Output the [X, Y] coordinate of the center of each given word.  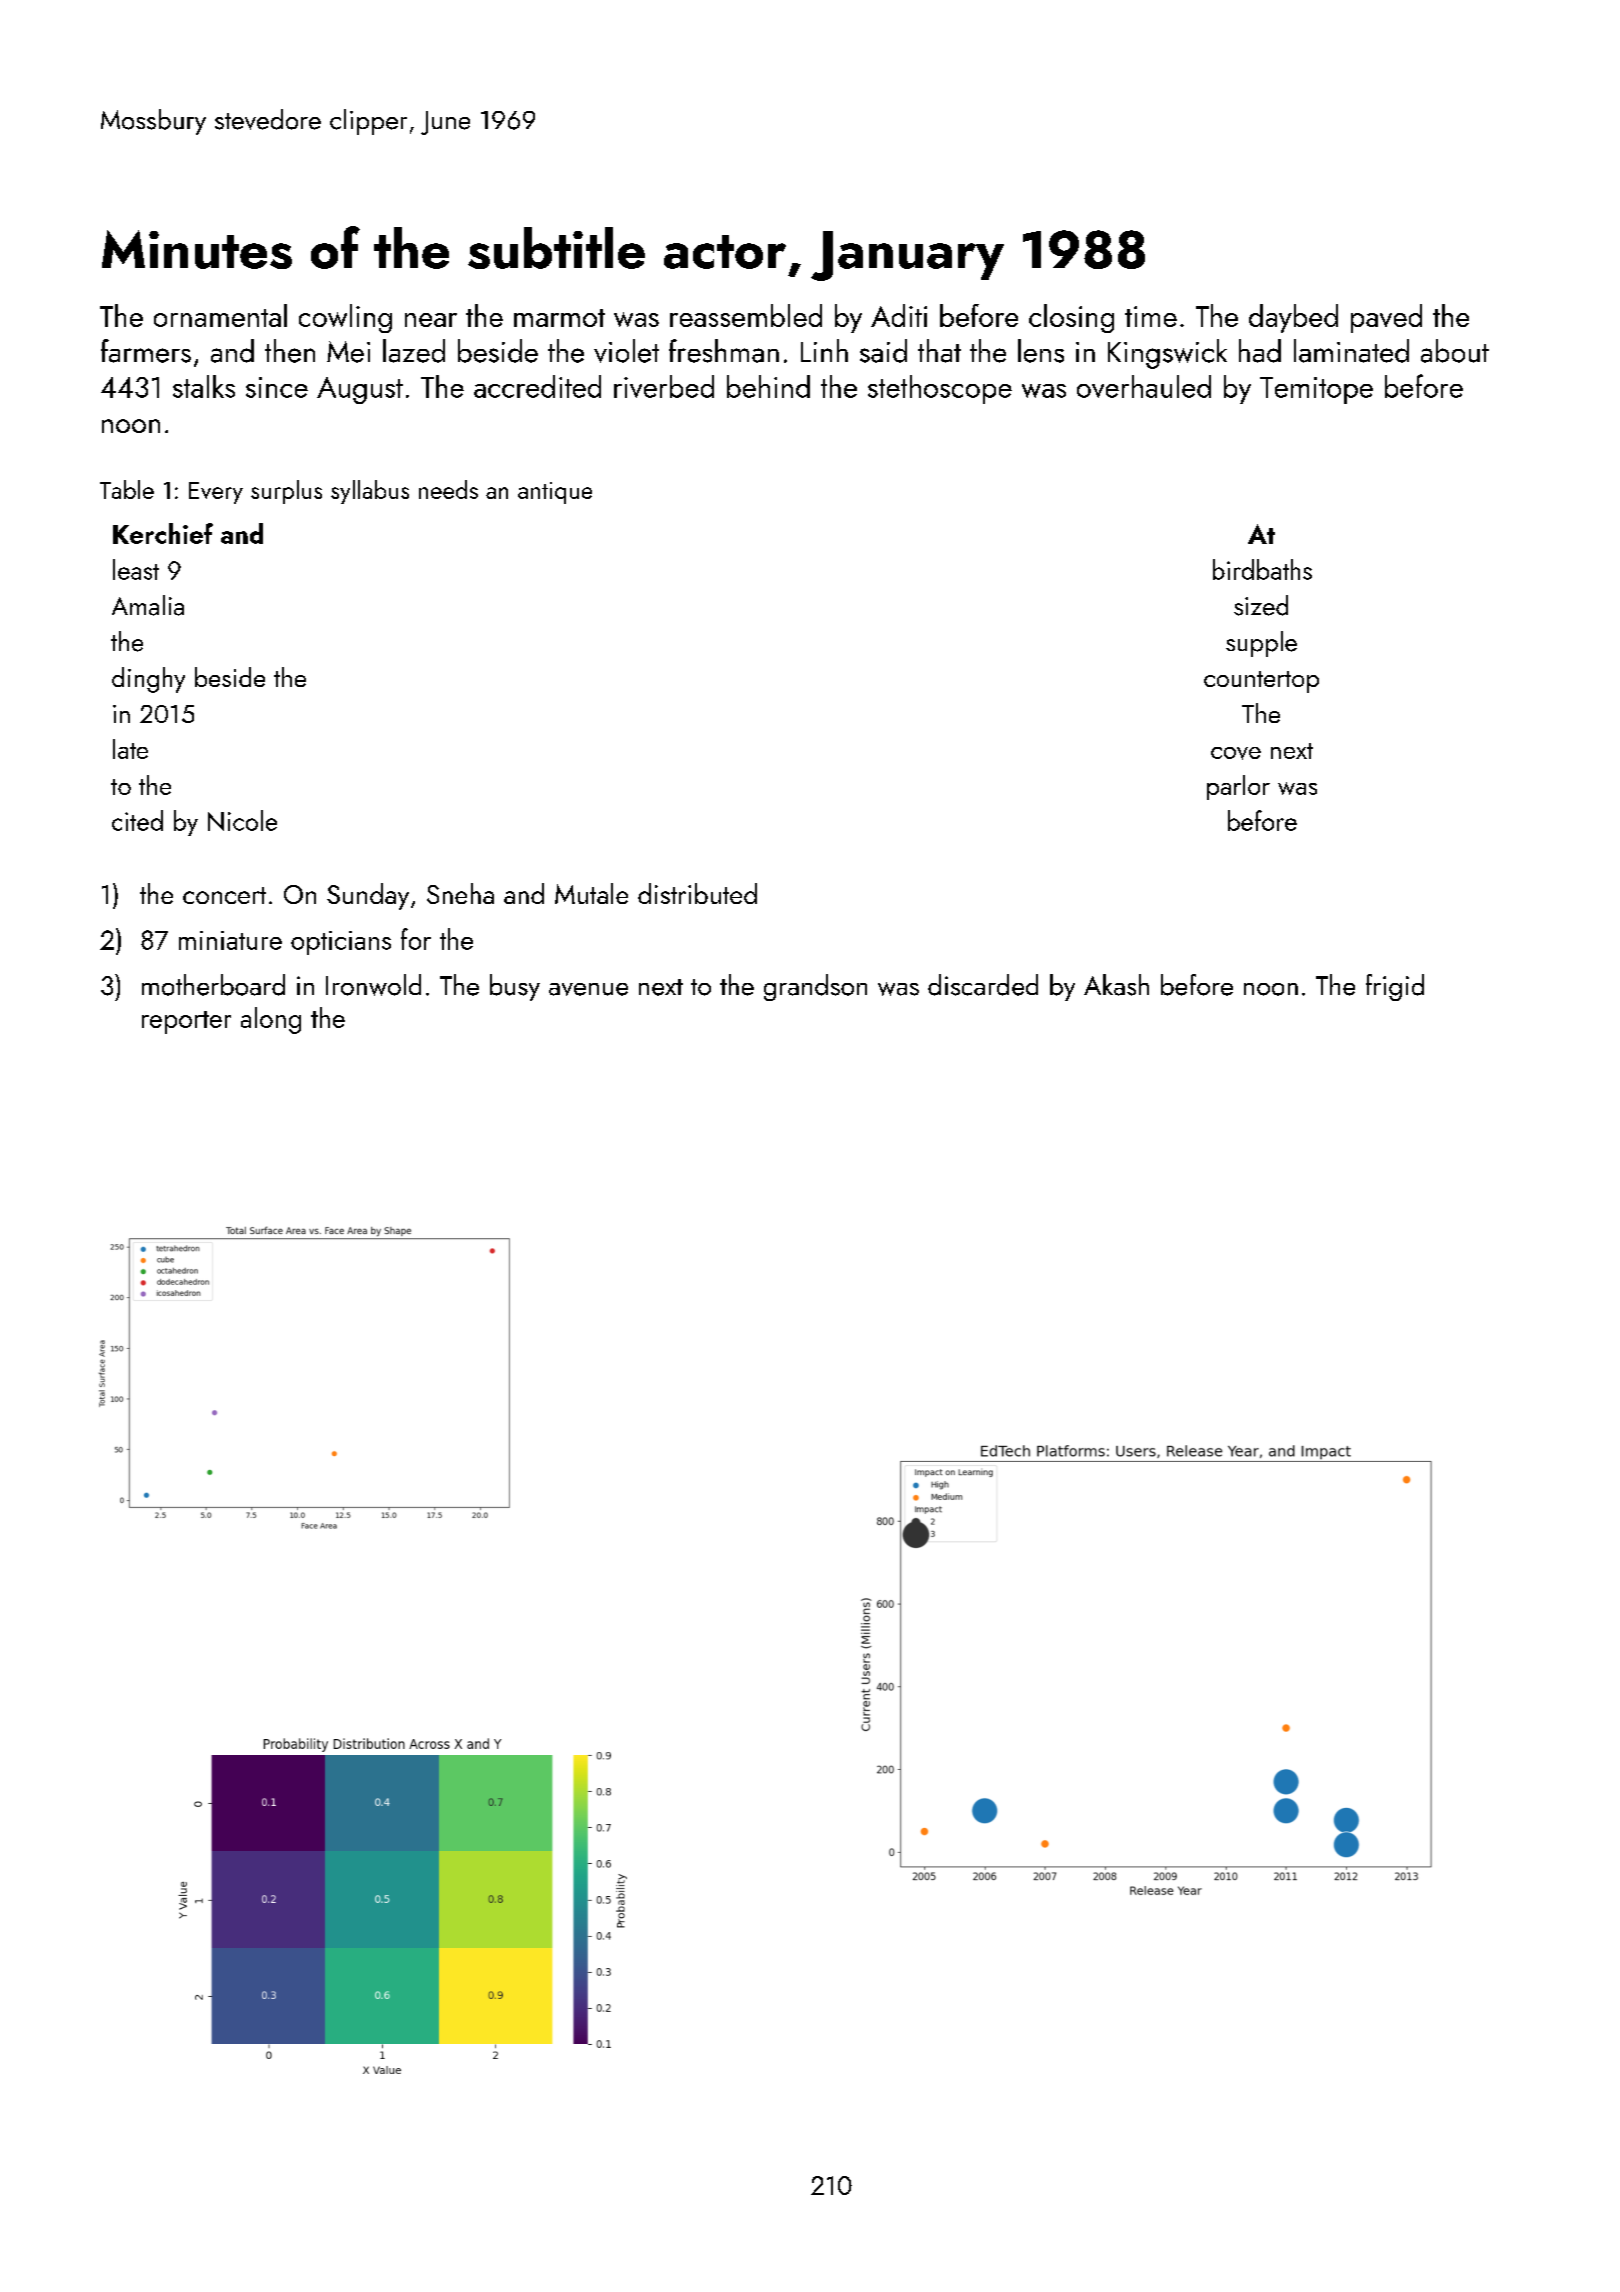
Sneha [460, 893]
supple [1261, 644]
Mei [348, 352]
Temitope [1316, 390]
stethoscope [940, 389]
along [271, 1020]
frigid [1395, 987]
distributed [697, 893]
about [1455, 351]
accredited [537, 386]
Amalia [148, 605]
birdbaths [1262, 569]
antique [555, 493]
